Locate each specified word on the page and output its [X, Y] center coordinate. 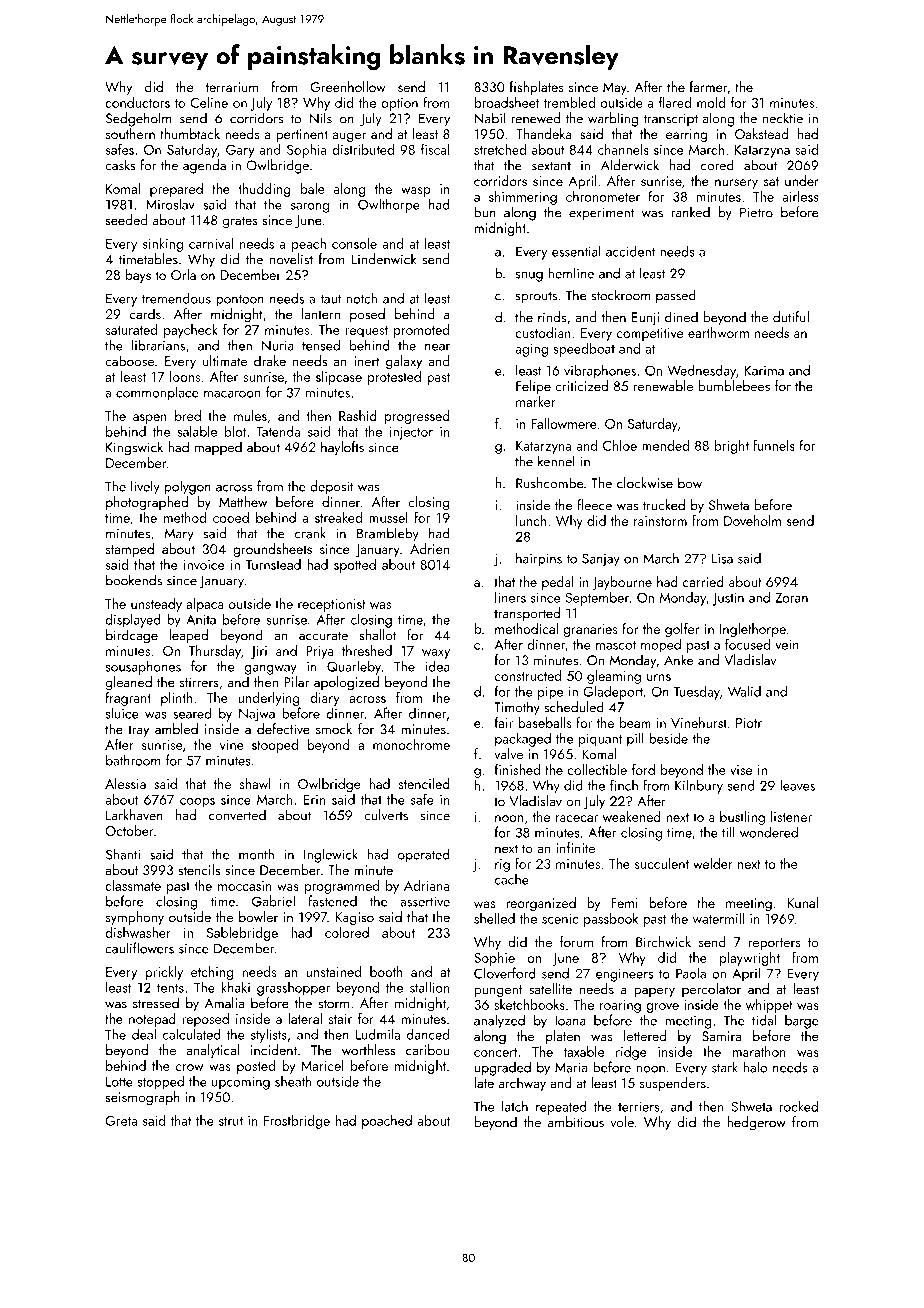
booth [386, 971]
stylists [269, 1035]
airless [800, 196]
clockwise [645, 483]
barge [802, 1021]
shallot [378, 635]
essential [576, 251]
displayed [133, 620]
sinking [163, 245]
